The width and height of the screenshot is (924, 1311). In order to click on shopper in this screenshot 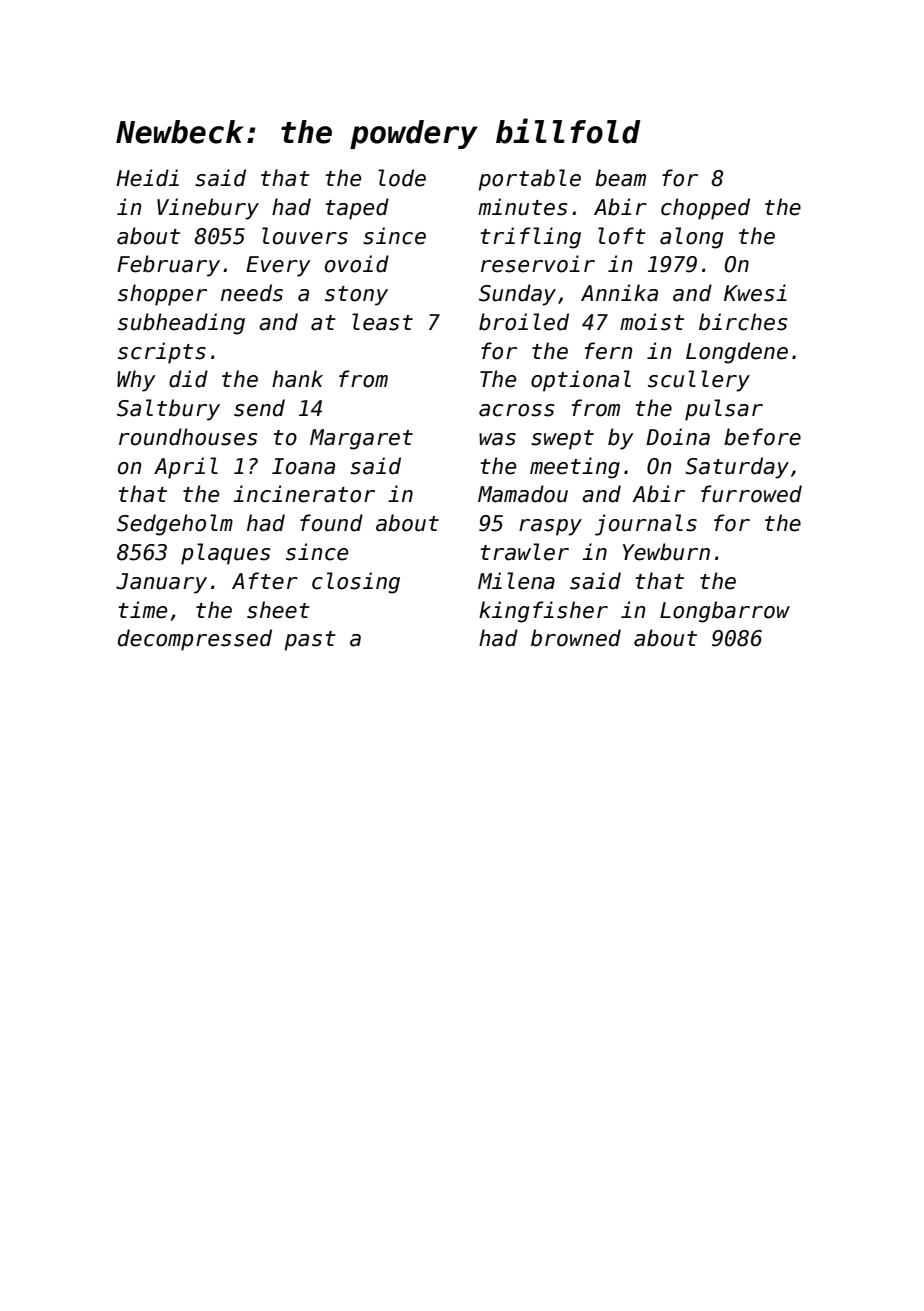, I will do `click(162, 295)`.
